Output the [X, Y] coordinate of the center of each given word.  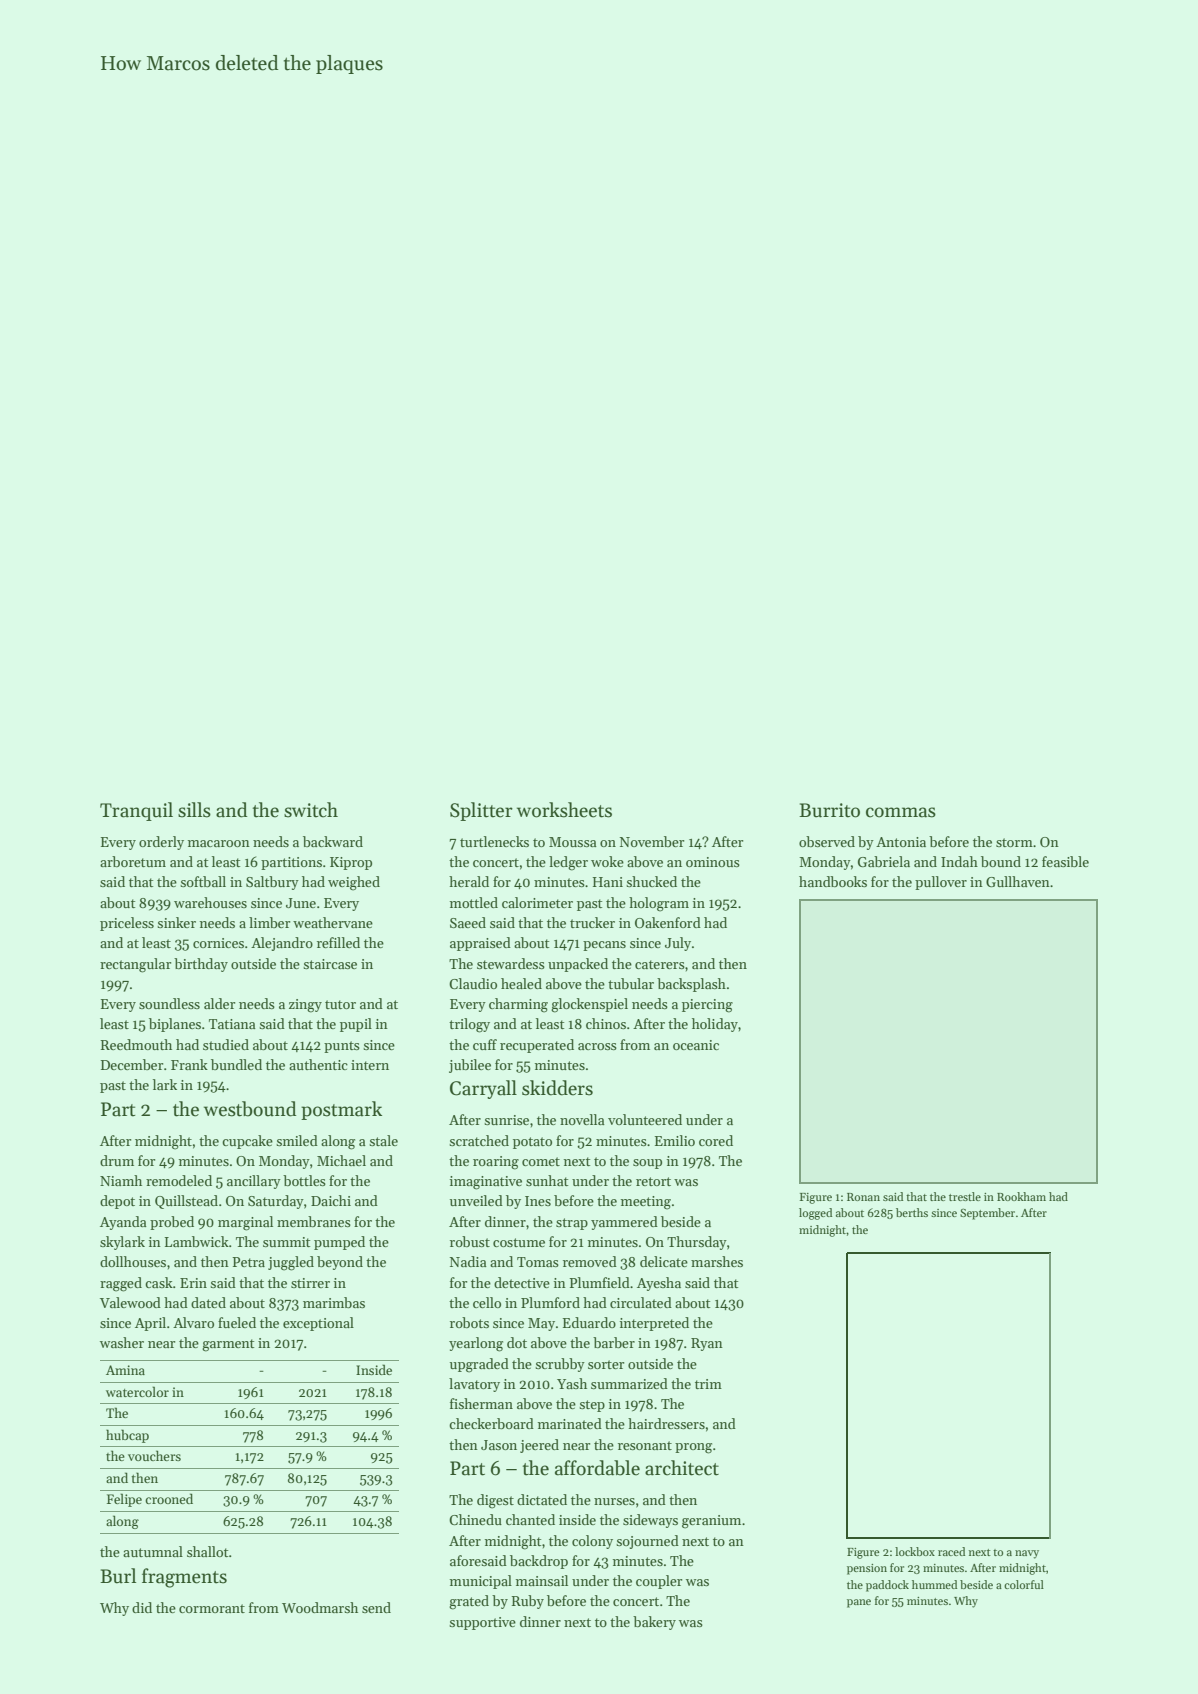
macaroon [219, 843]
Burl [118, 1576]
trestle [965, 1196]
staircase [330, 964]
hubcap [127, 1436]
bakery [654, 1623]
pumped [339, 1243]
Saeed [468, 922]
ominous [713, 862]
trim [708, 1384]
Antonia [901, 842]
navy [1027, 1554]
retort [653, 1181]
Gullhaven [1018, 881]
